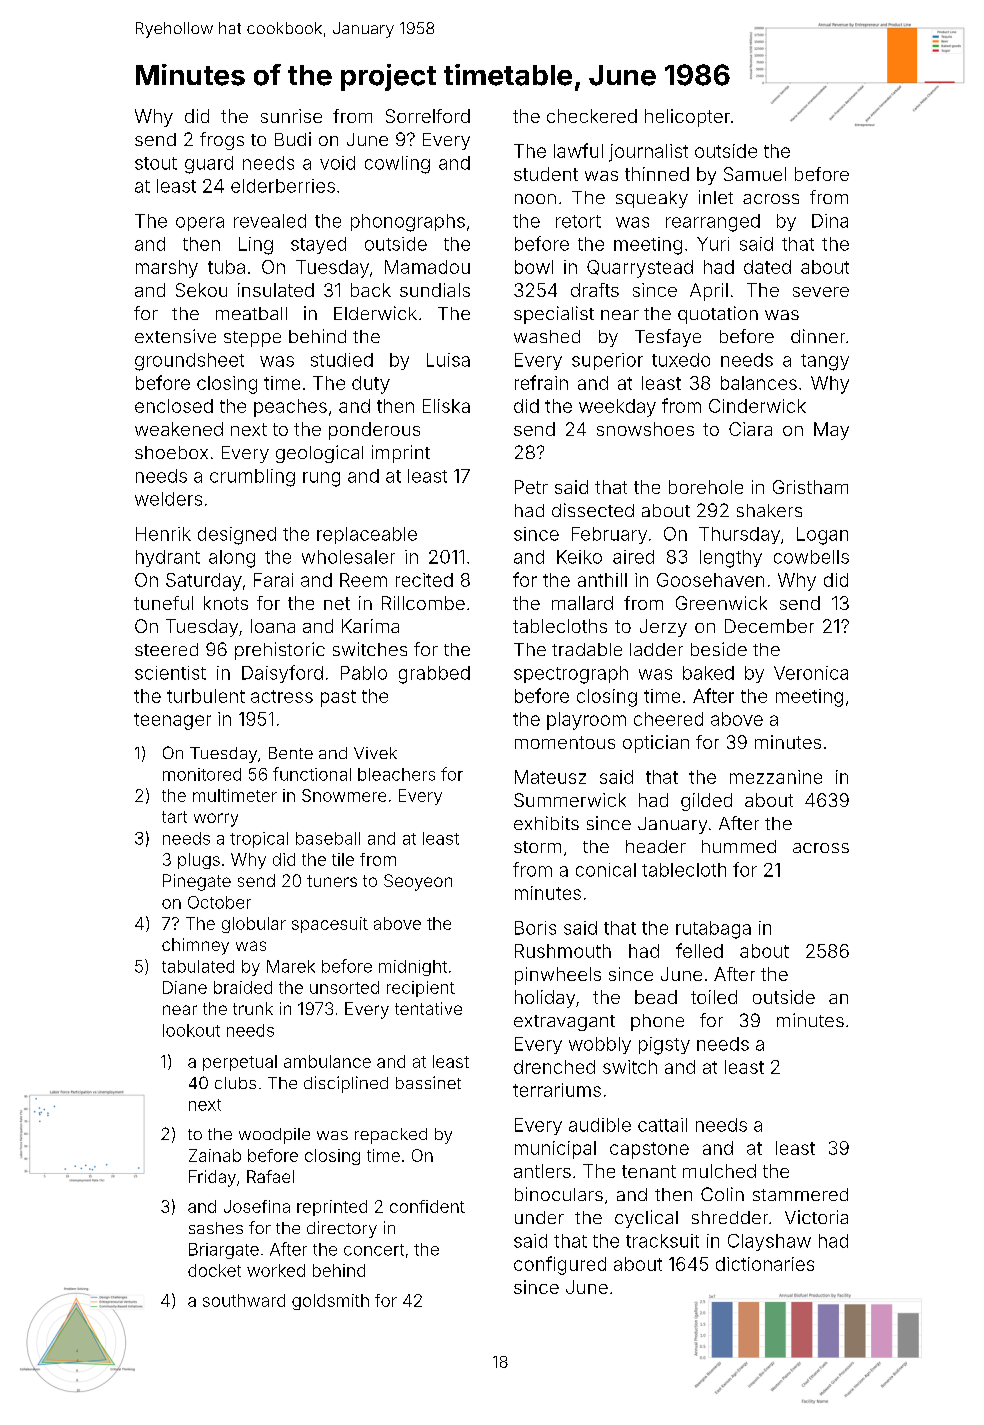 This image has height=1425, width=984. I want to click on binoculars, so click(559, 1194).
